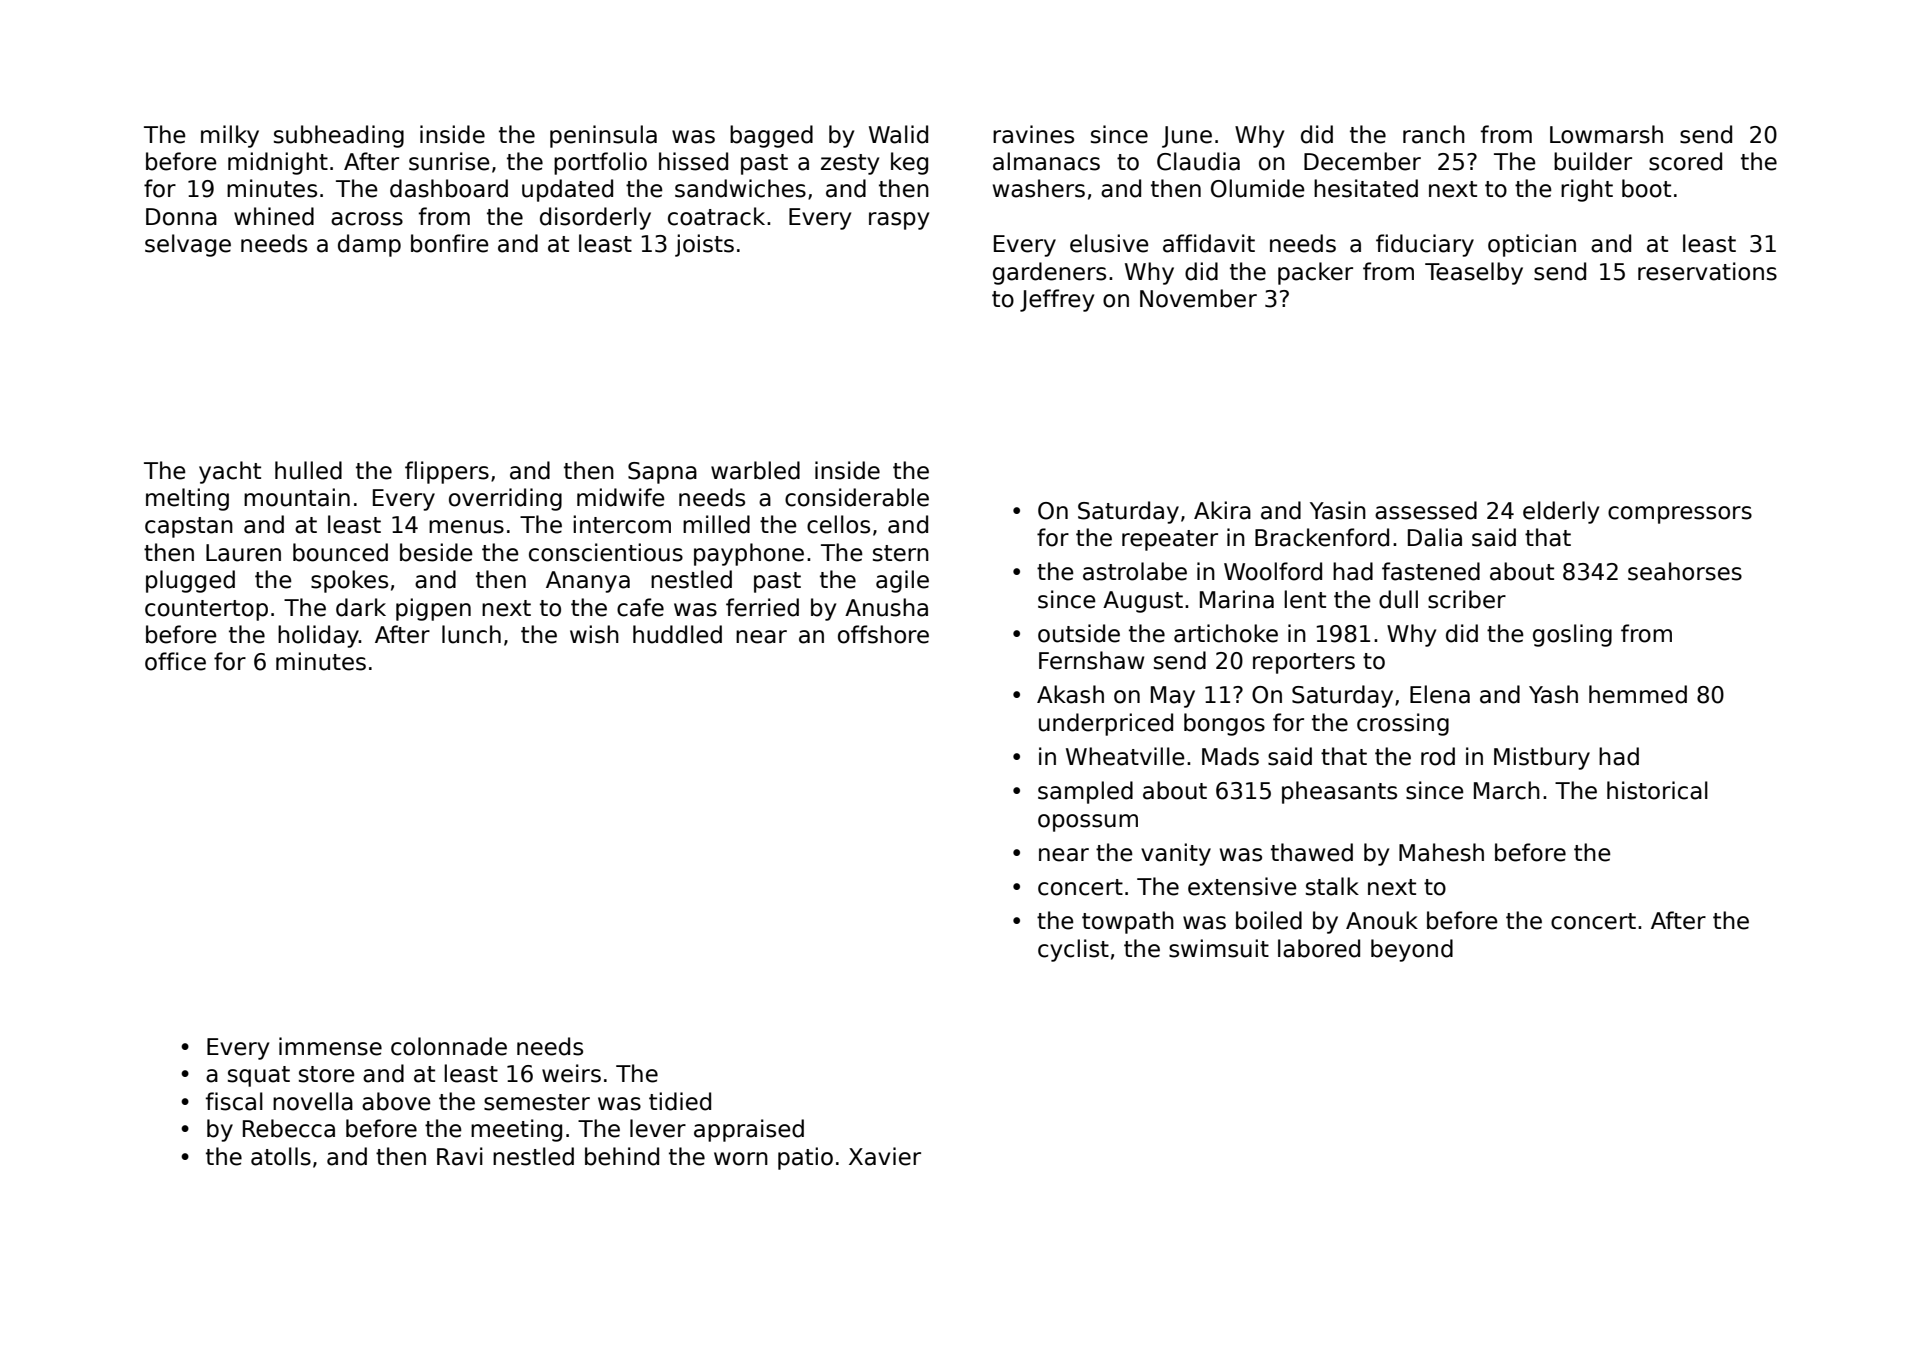 The width and height of the page is (1922, 1359). Describe the element at coordinates (1606, 134) in the page. I see `Lowmarsh` at that location.
